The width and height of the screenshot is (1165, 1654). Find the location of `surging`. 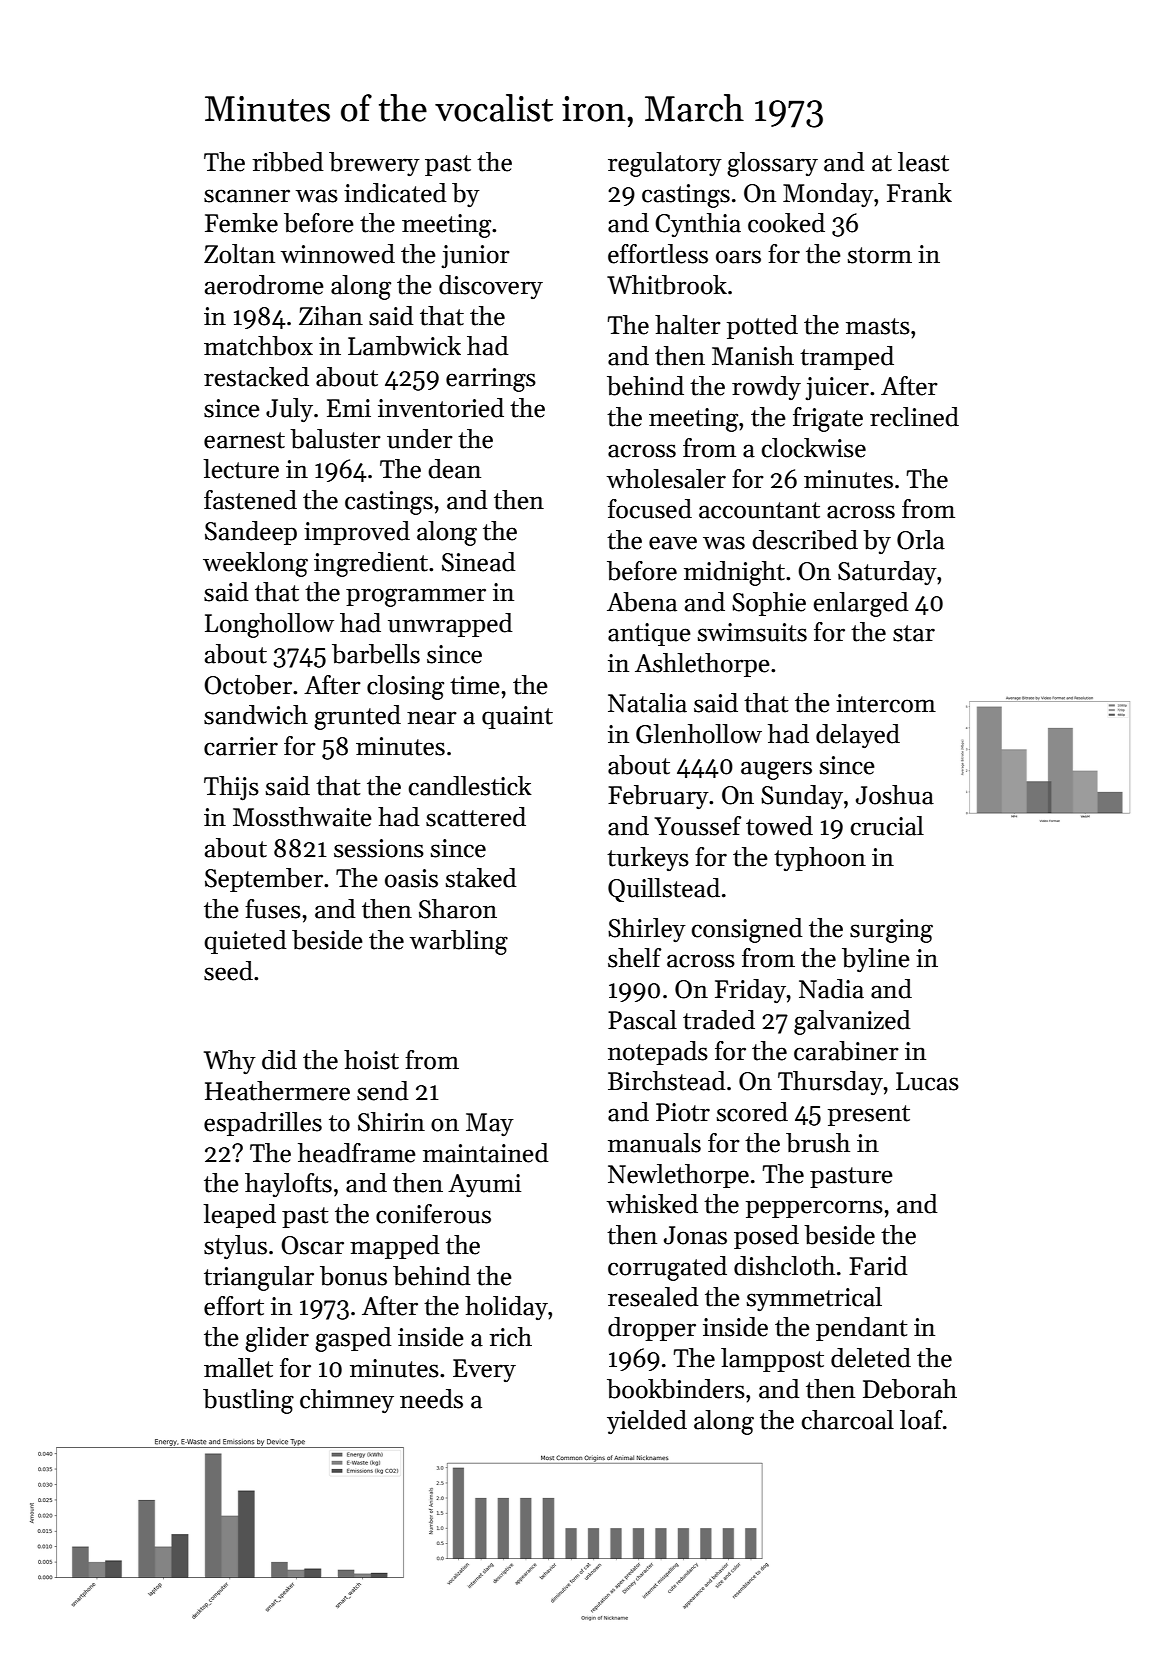

surging is located at coordinates (891, 931).
